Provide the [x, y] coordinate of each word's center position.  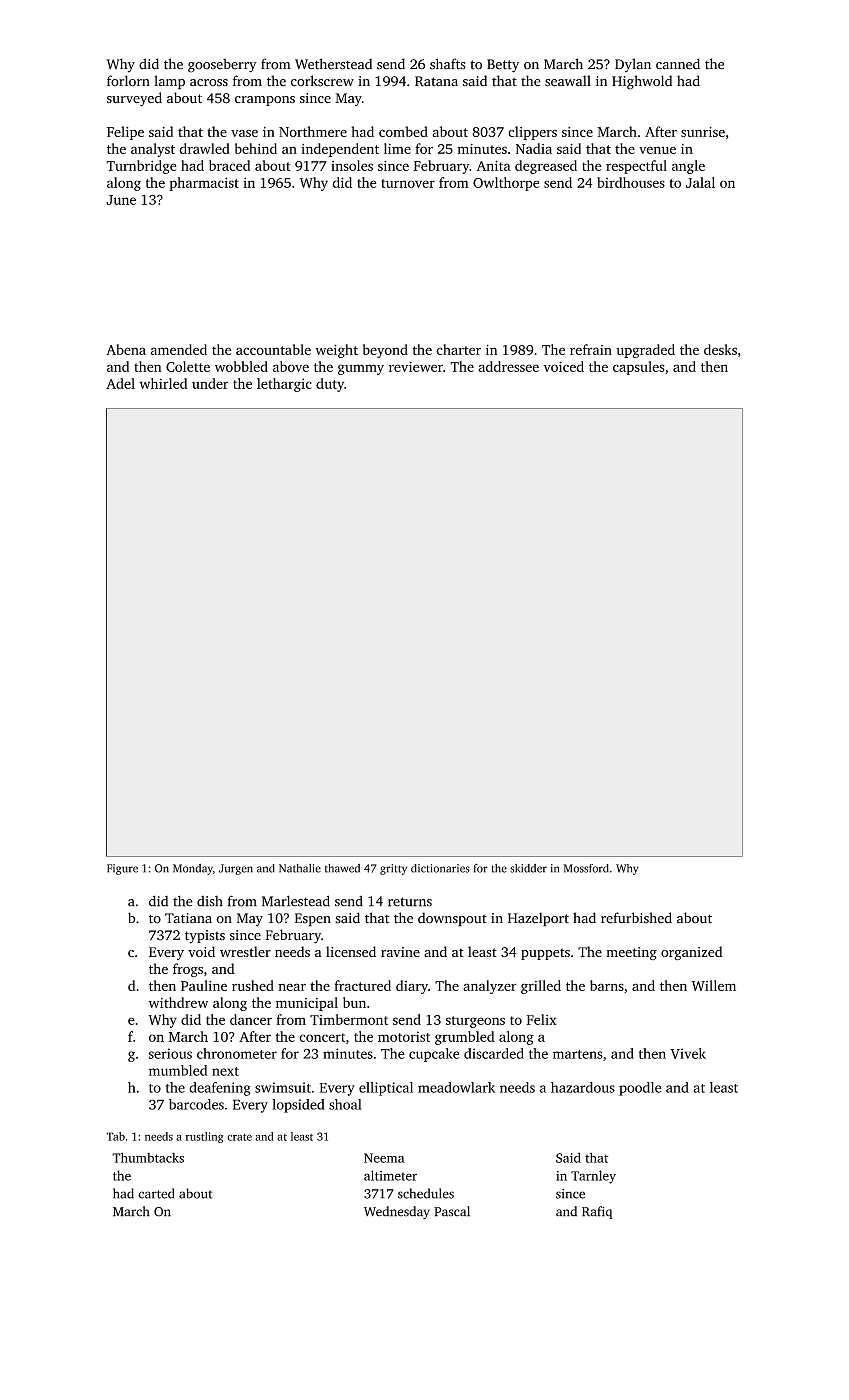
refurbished [636, 918]
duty [330, 385]
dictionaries [440, 868]
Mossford [586, 868]
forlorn [128, 81]
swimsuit [283, 1087]
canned [678, 64]
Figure [122, 869]
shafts [448, 64]
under [210, 383]
